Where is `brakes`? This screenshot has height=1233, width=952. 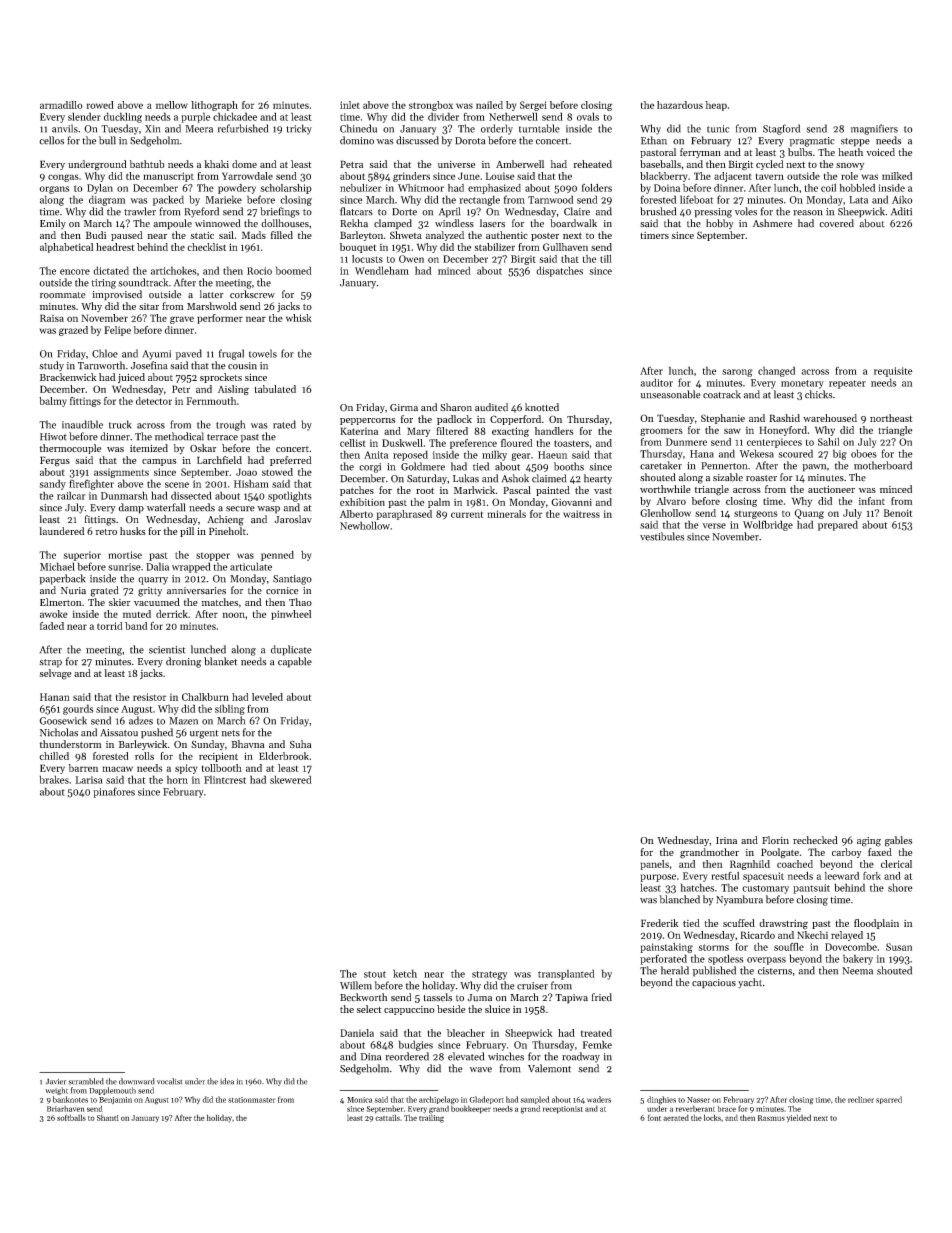 brakes is located at coordinates (54, 779).
